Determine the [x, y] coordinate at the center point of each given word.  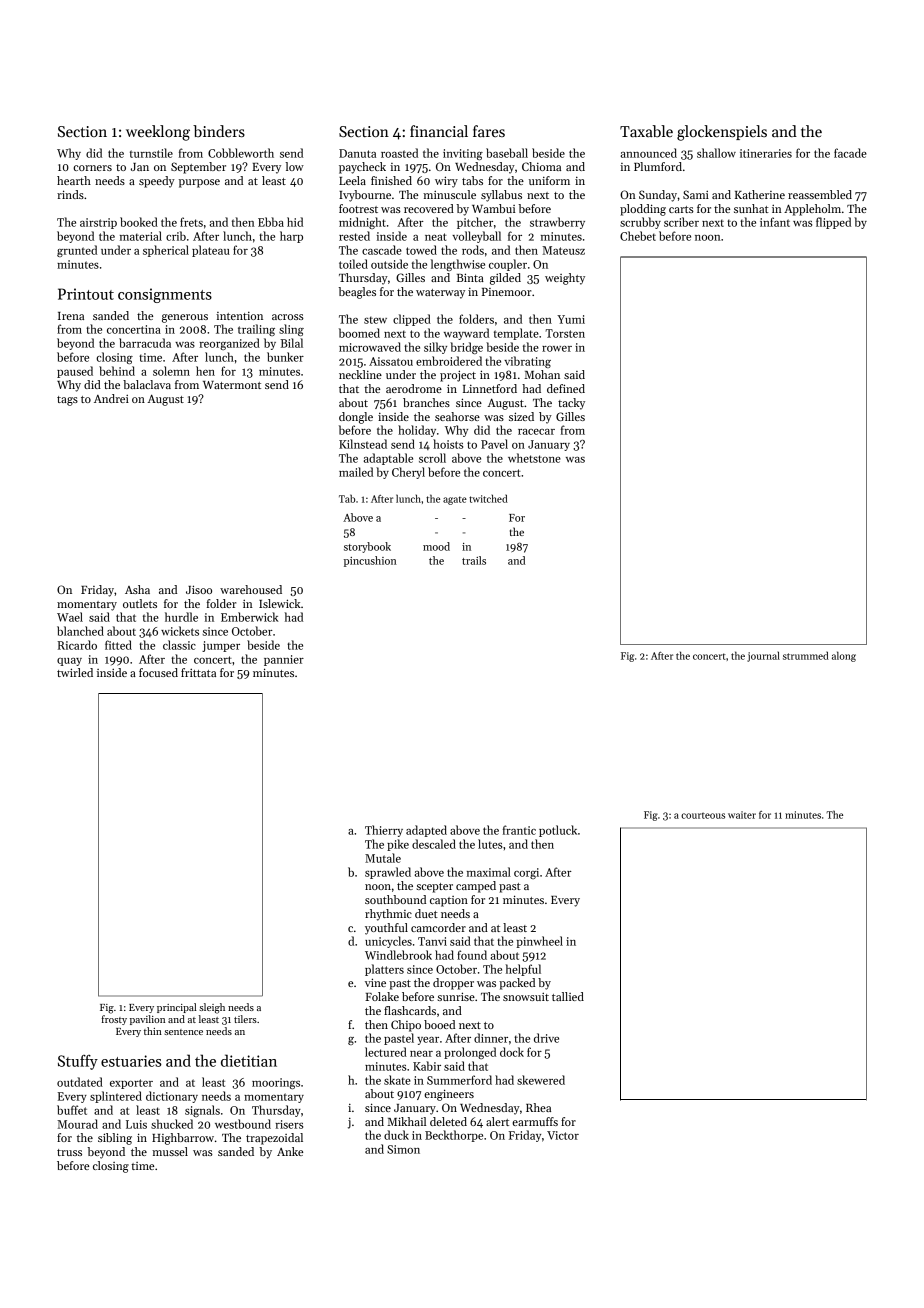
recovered [429, 208]
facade [850, 153]
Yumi [571, 319]
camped [476, 887]
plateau [211, 251]
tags [67, 401]
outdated [80, 1082]
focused [158, 672]
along [844, 656]
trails [474, 560]
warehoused [251, 589]
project [458, 376]
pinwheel [540, 942]
